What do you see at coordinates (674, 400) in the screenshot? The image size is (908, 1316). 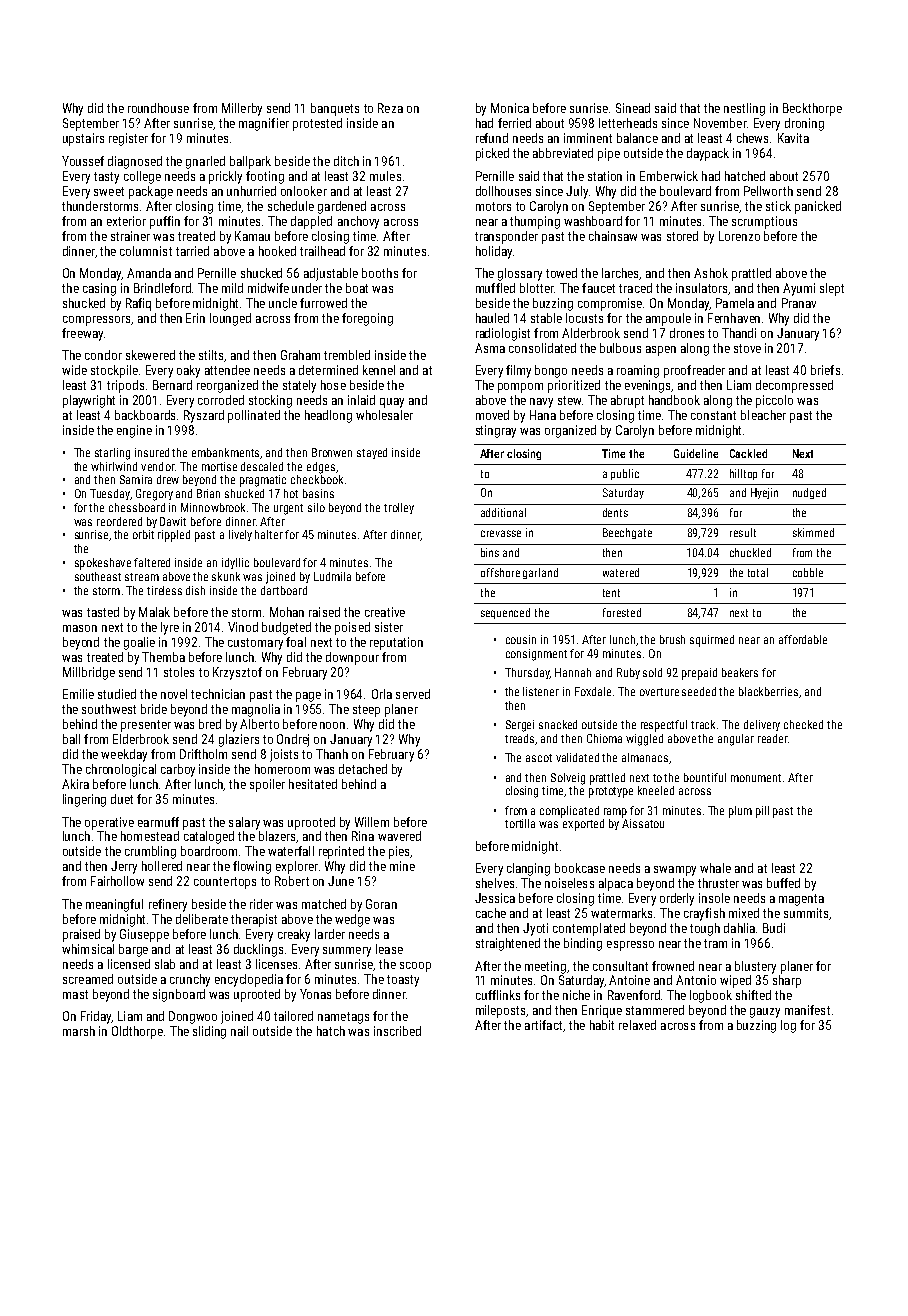 I see `handbook` at bounding box center [674, 400].
